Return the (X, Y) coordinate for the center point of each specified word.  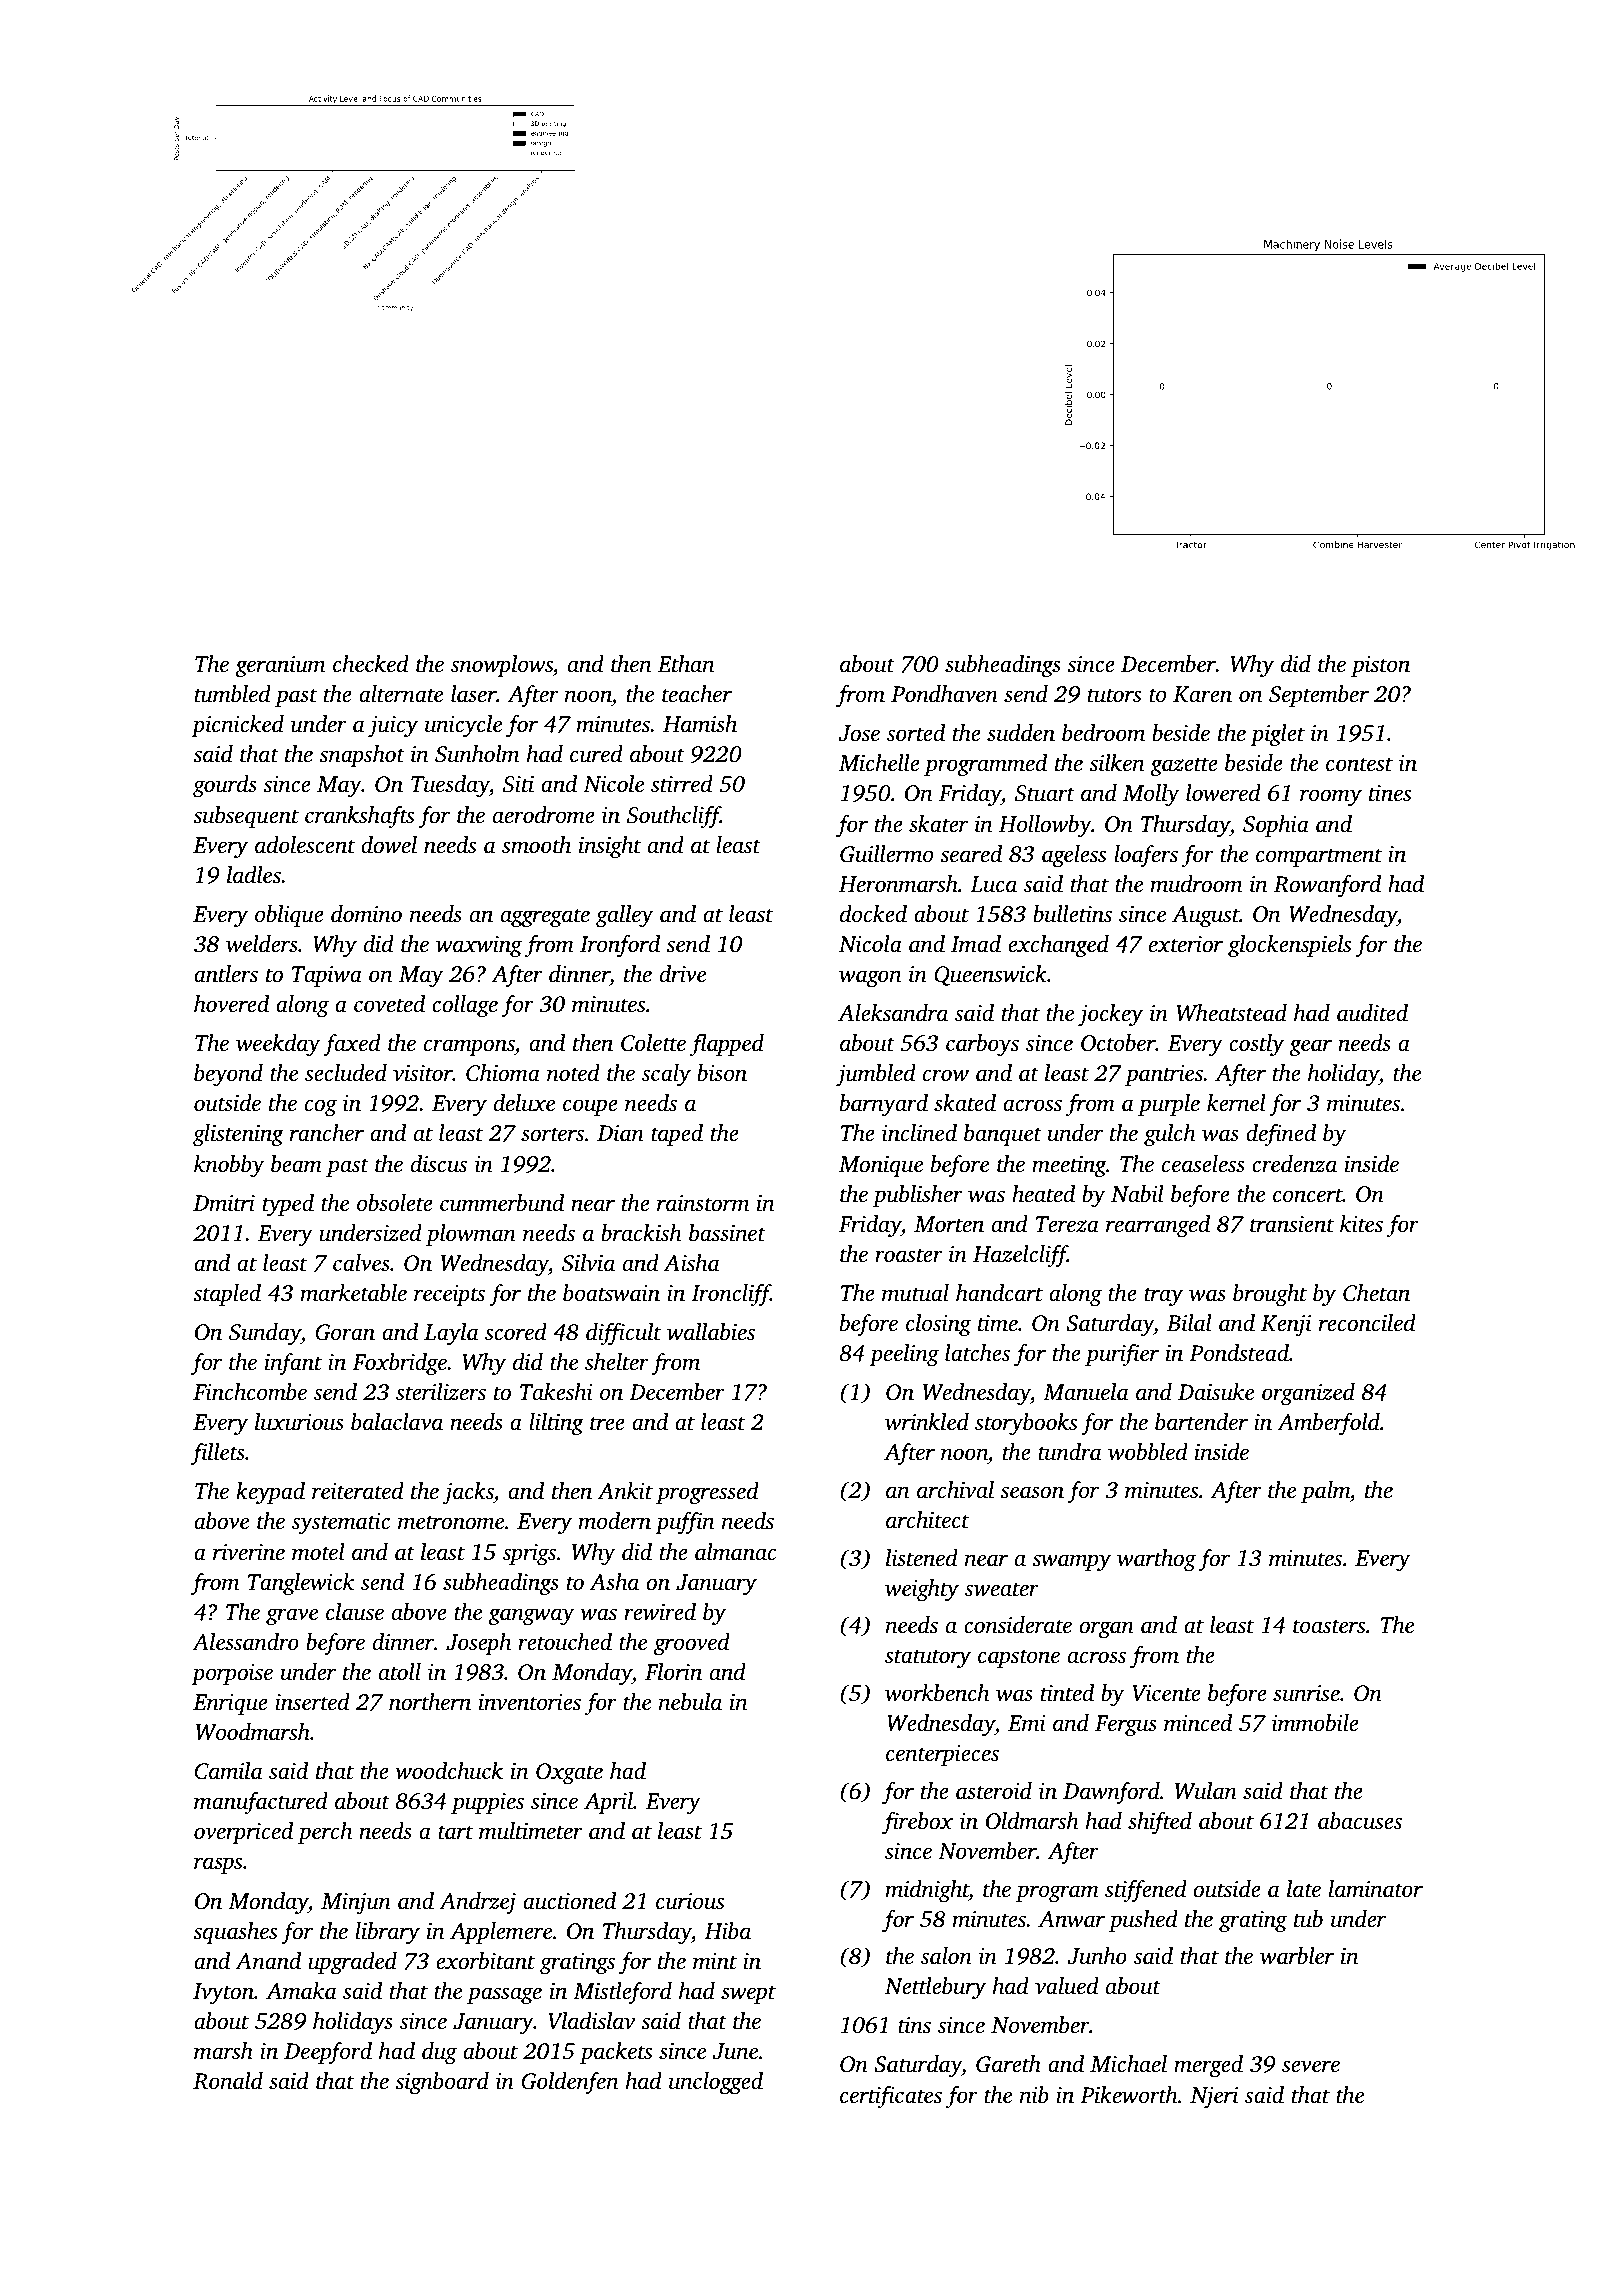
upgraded (352, 1963)
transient (1292, 1224)
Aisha (691, 1263)
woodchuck (449, 1771)
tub (1308, 1919)
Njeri (1214, 2097)
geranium (280, 667)
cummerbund (502, 1203)
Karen (1202, 694)
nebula (690, 1702)
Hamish (700, 724)
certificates (891, 2097)
